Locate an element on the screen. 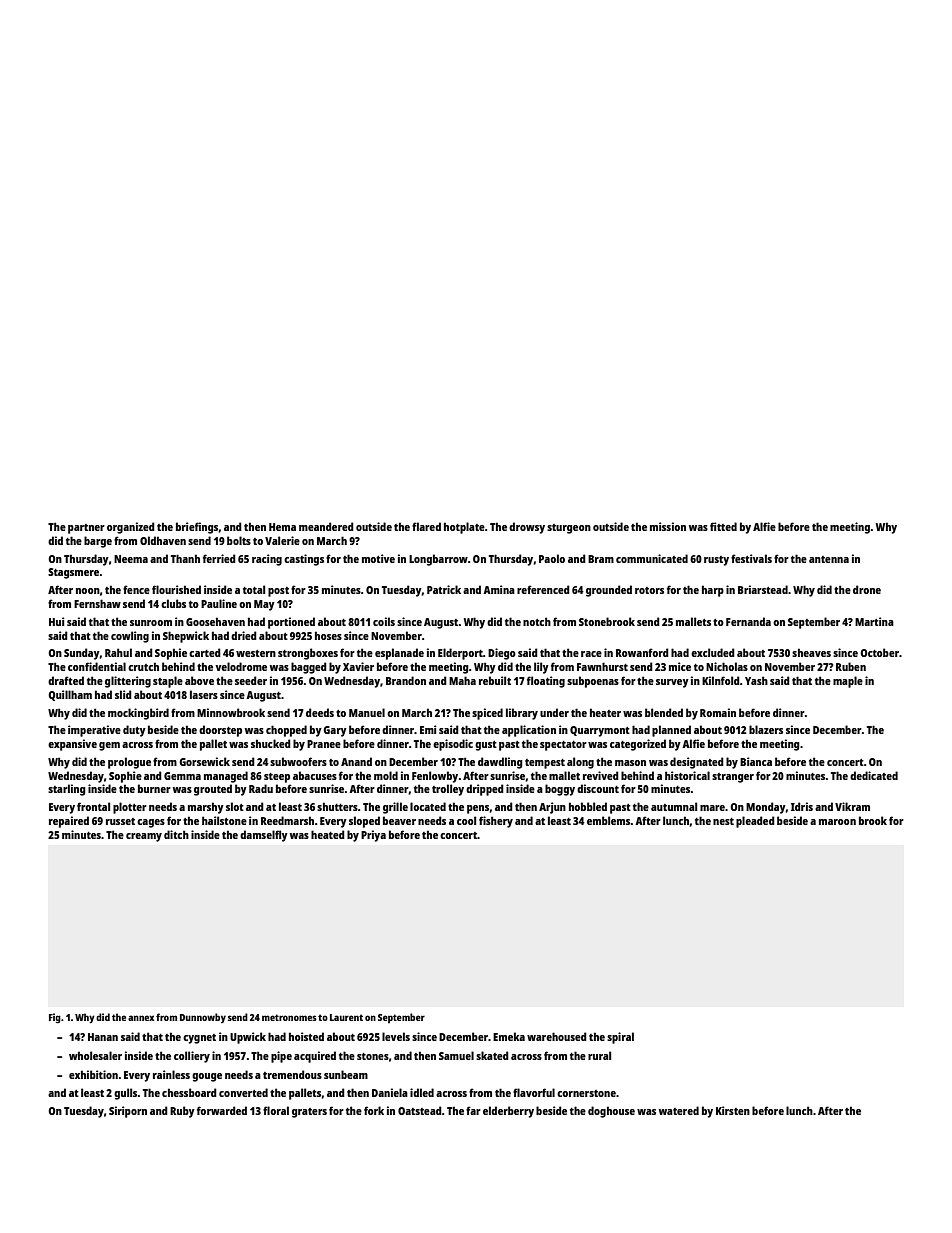 This screenshot has height=1233, width=952. duty is located at coordinates (134, 731).
